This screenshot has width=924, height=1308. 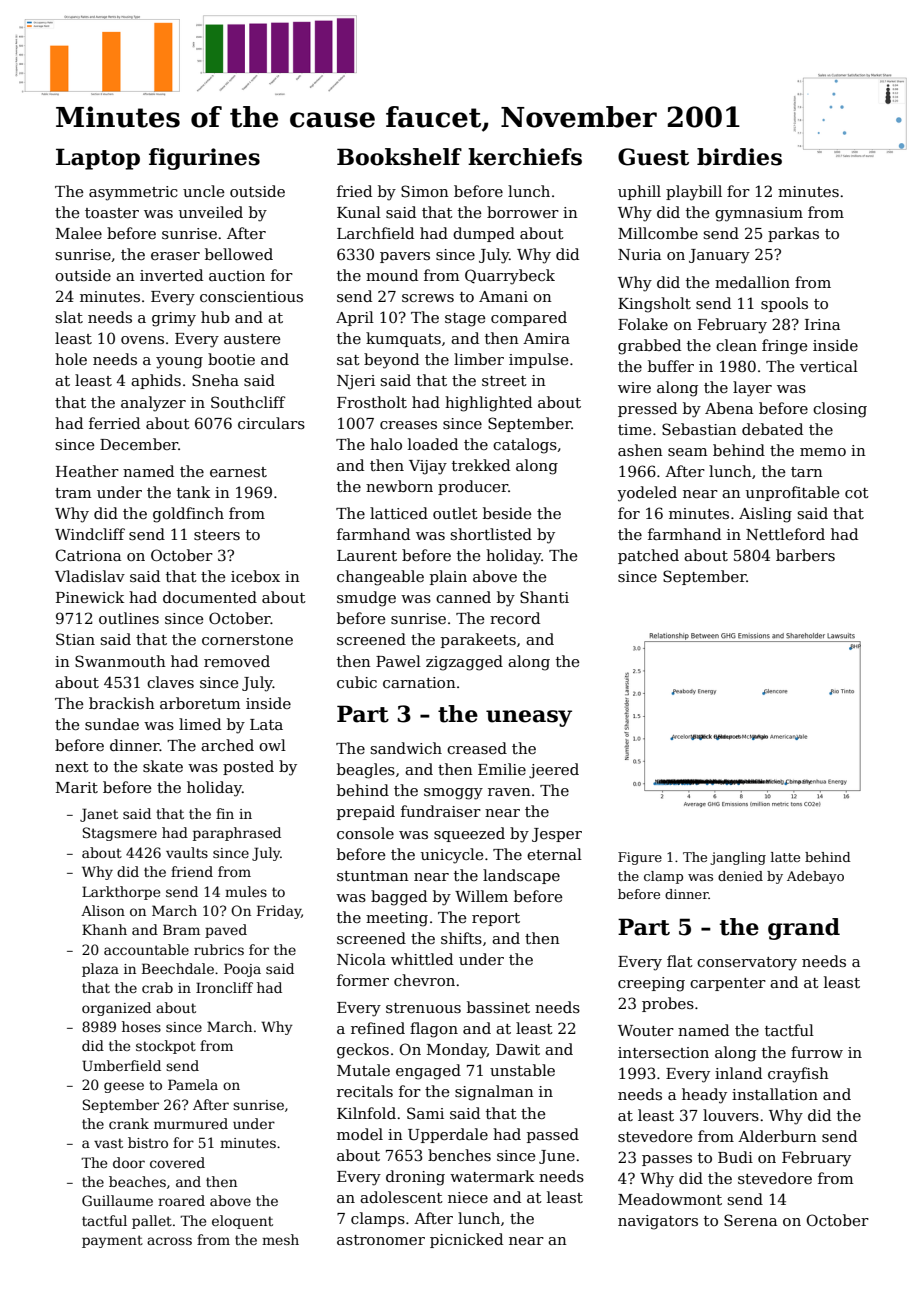 I want to click on clean, so click(x=736, y=345).
